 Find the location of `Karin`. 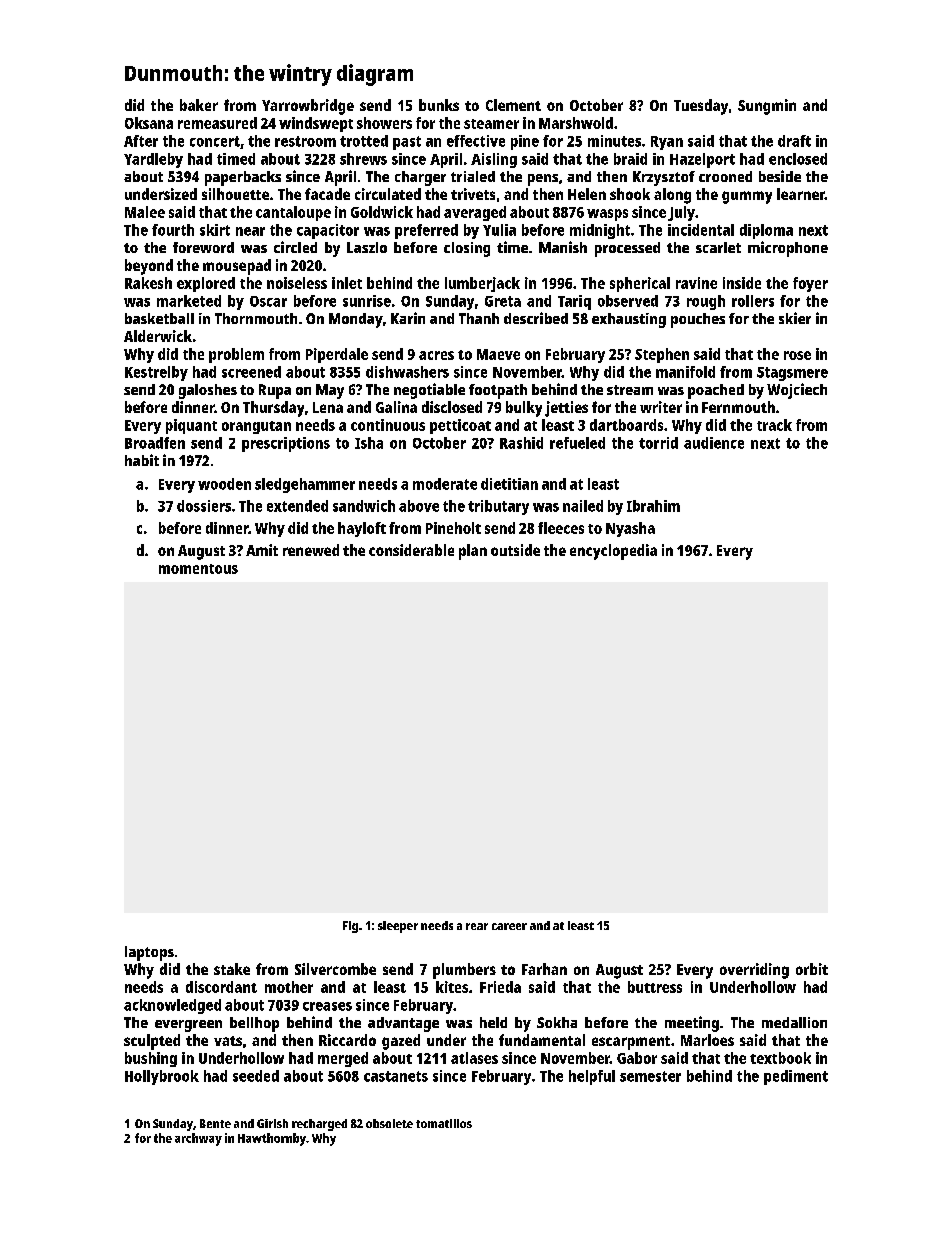

Karin is located at coordinates (408, 318).
